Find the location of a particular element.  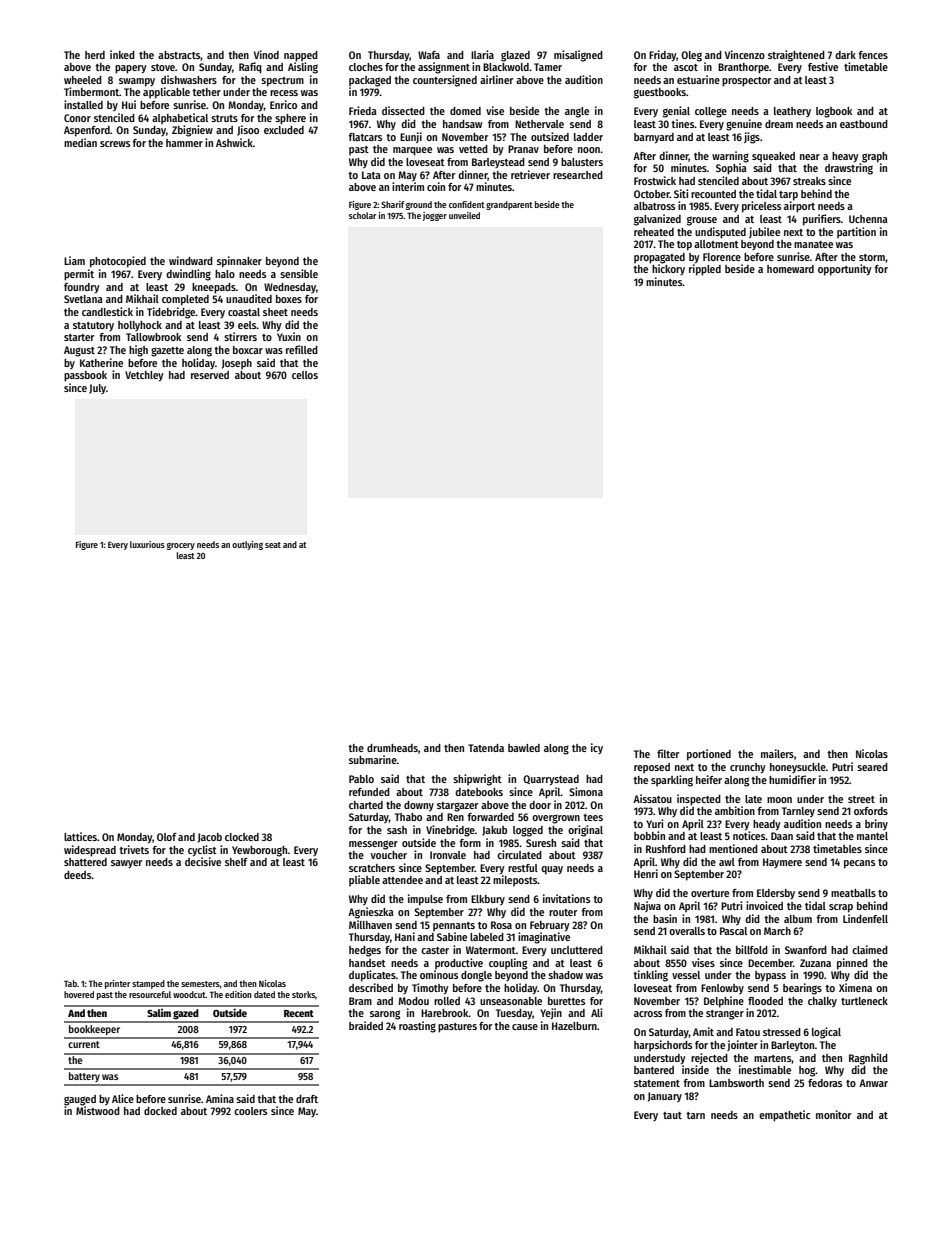

drawstring is located at coordinates (849, 169).
